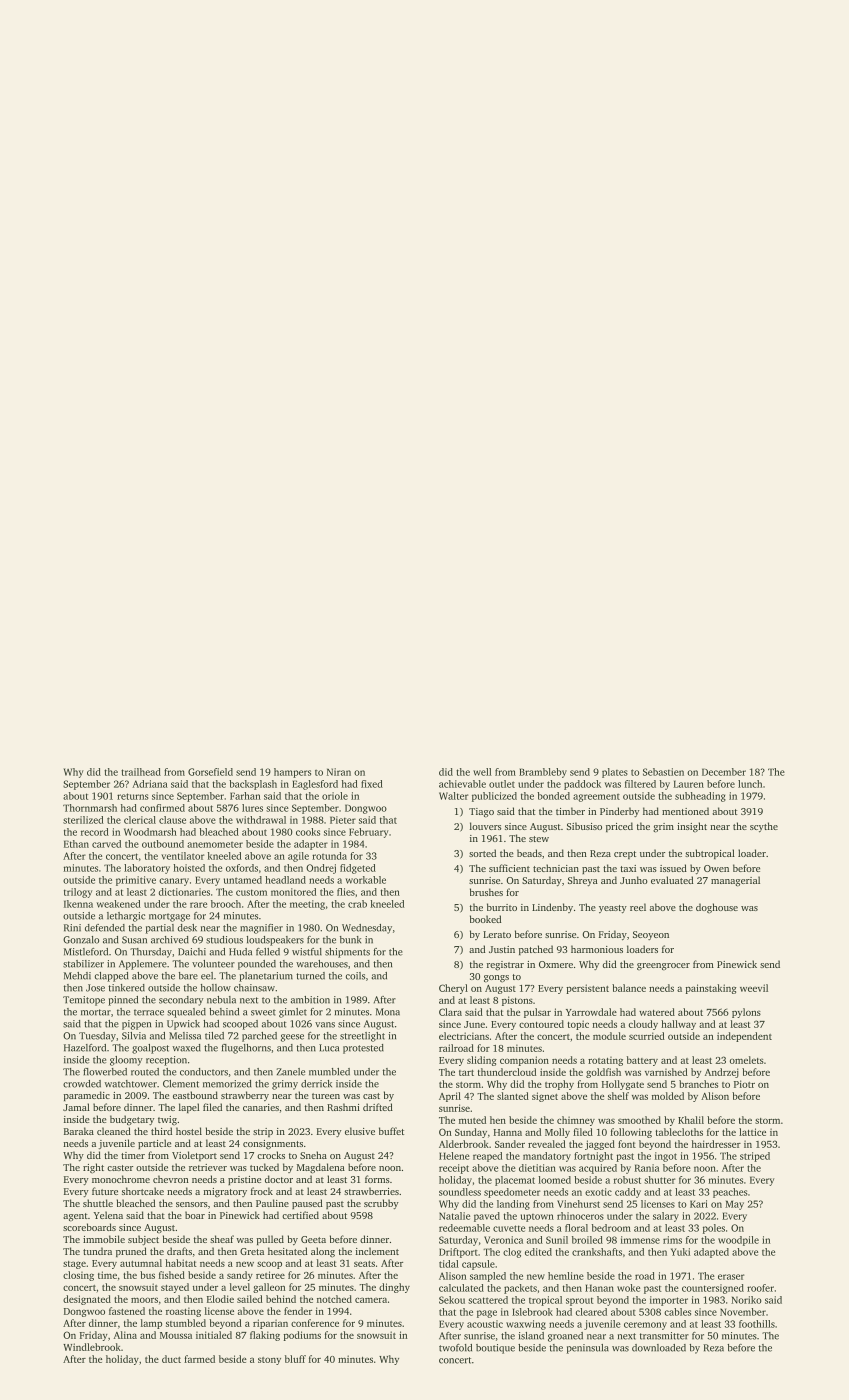 This screenshot has width=849, height=1400. What do you see at coordinates (199, 1359) in the screenshot?
I see `farmed` at bounding box center [199, 1359].
